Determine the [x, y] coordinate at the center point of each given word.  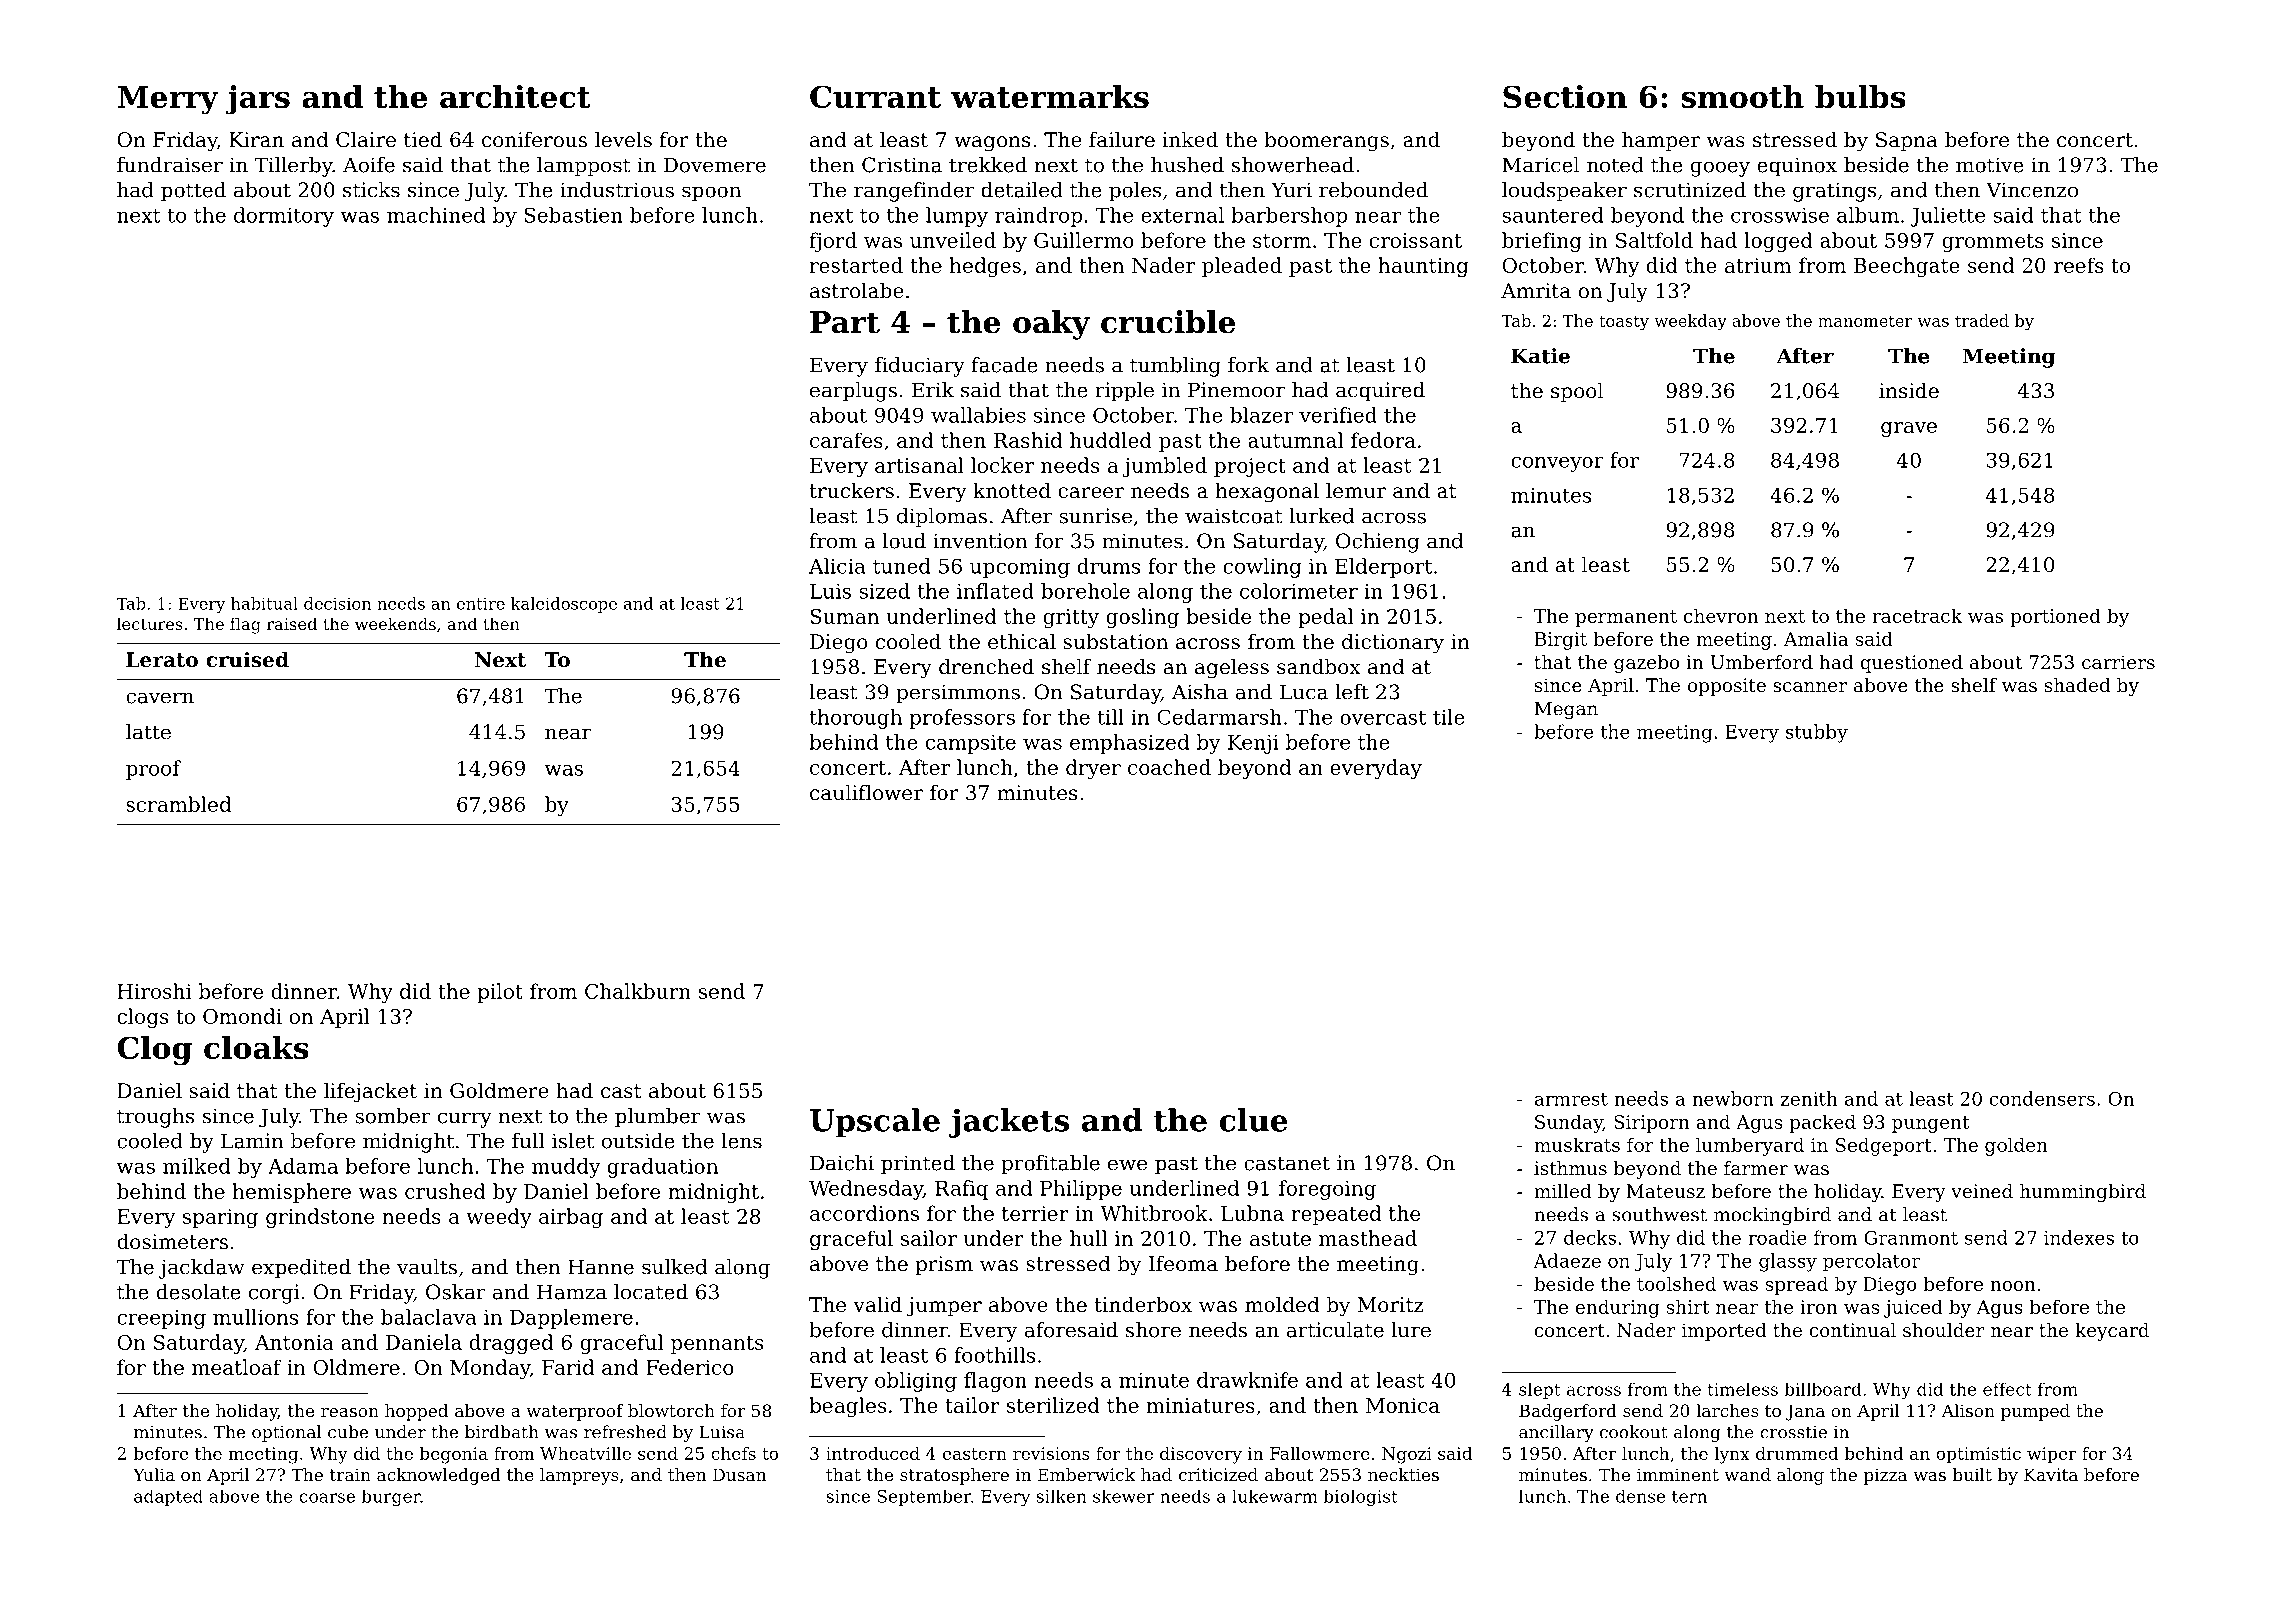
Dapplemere [571, 1319]
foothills [995, 1355]
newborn [1733, 1098]
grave [1909, 429]
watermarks [1050, 96]
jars [258, 100]
